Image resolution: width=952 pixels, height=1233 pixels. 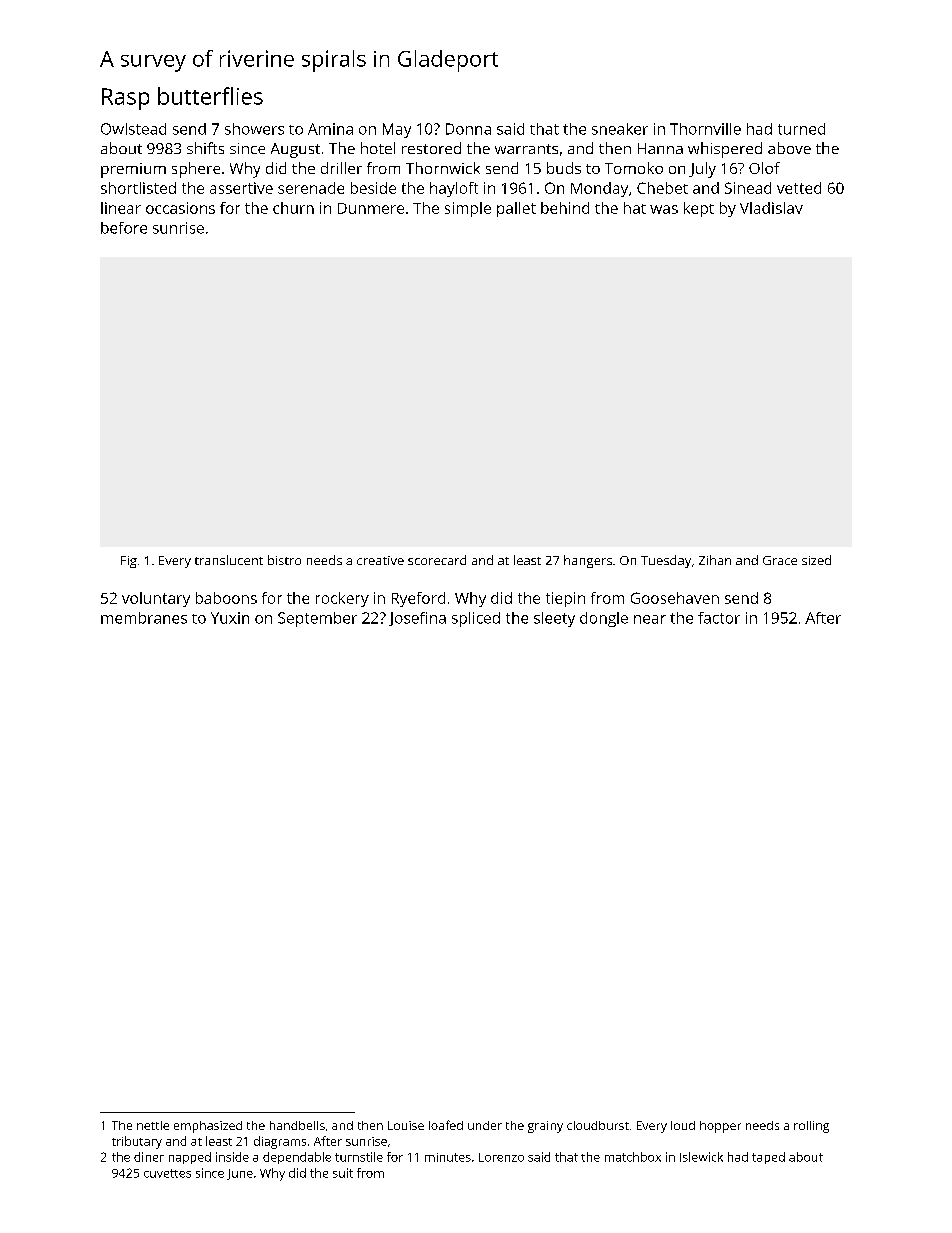 What do you see at coordinates (633, 1157) in the image?
I see `matchbox` at bounding box center [633, 1157].
